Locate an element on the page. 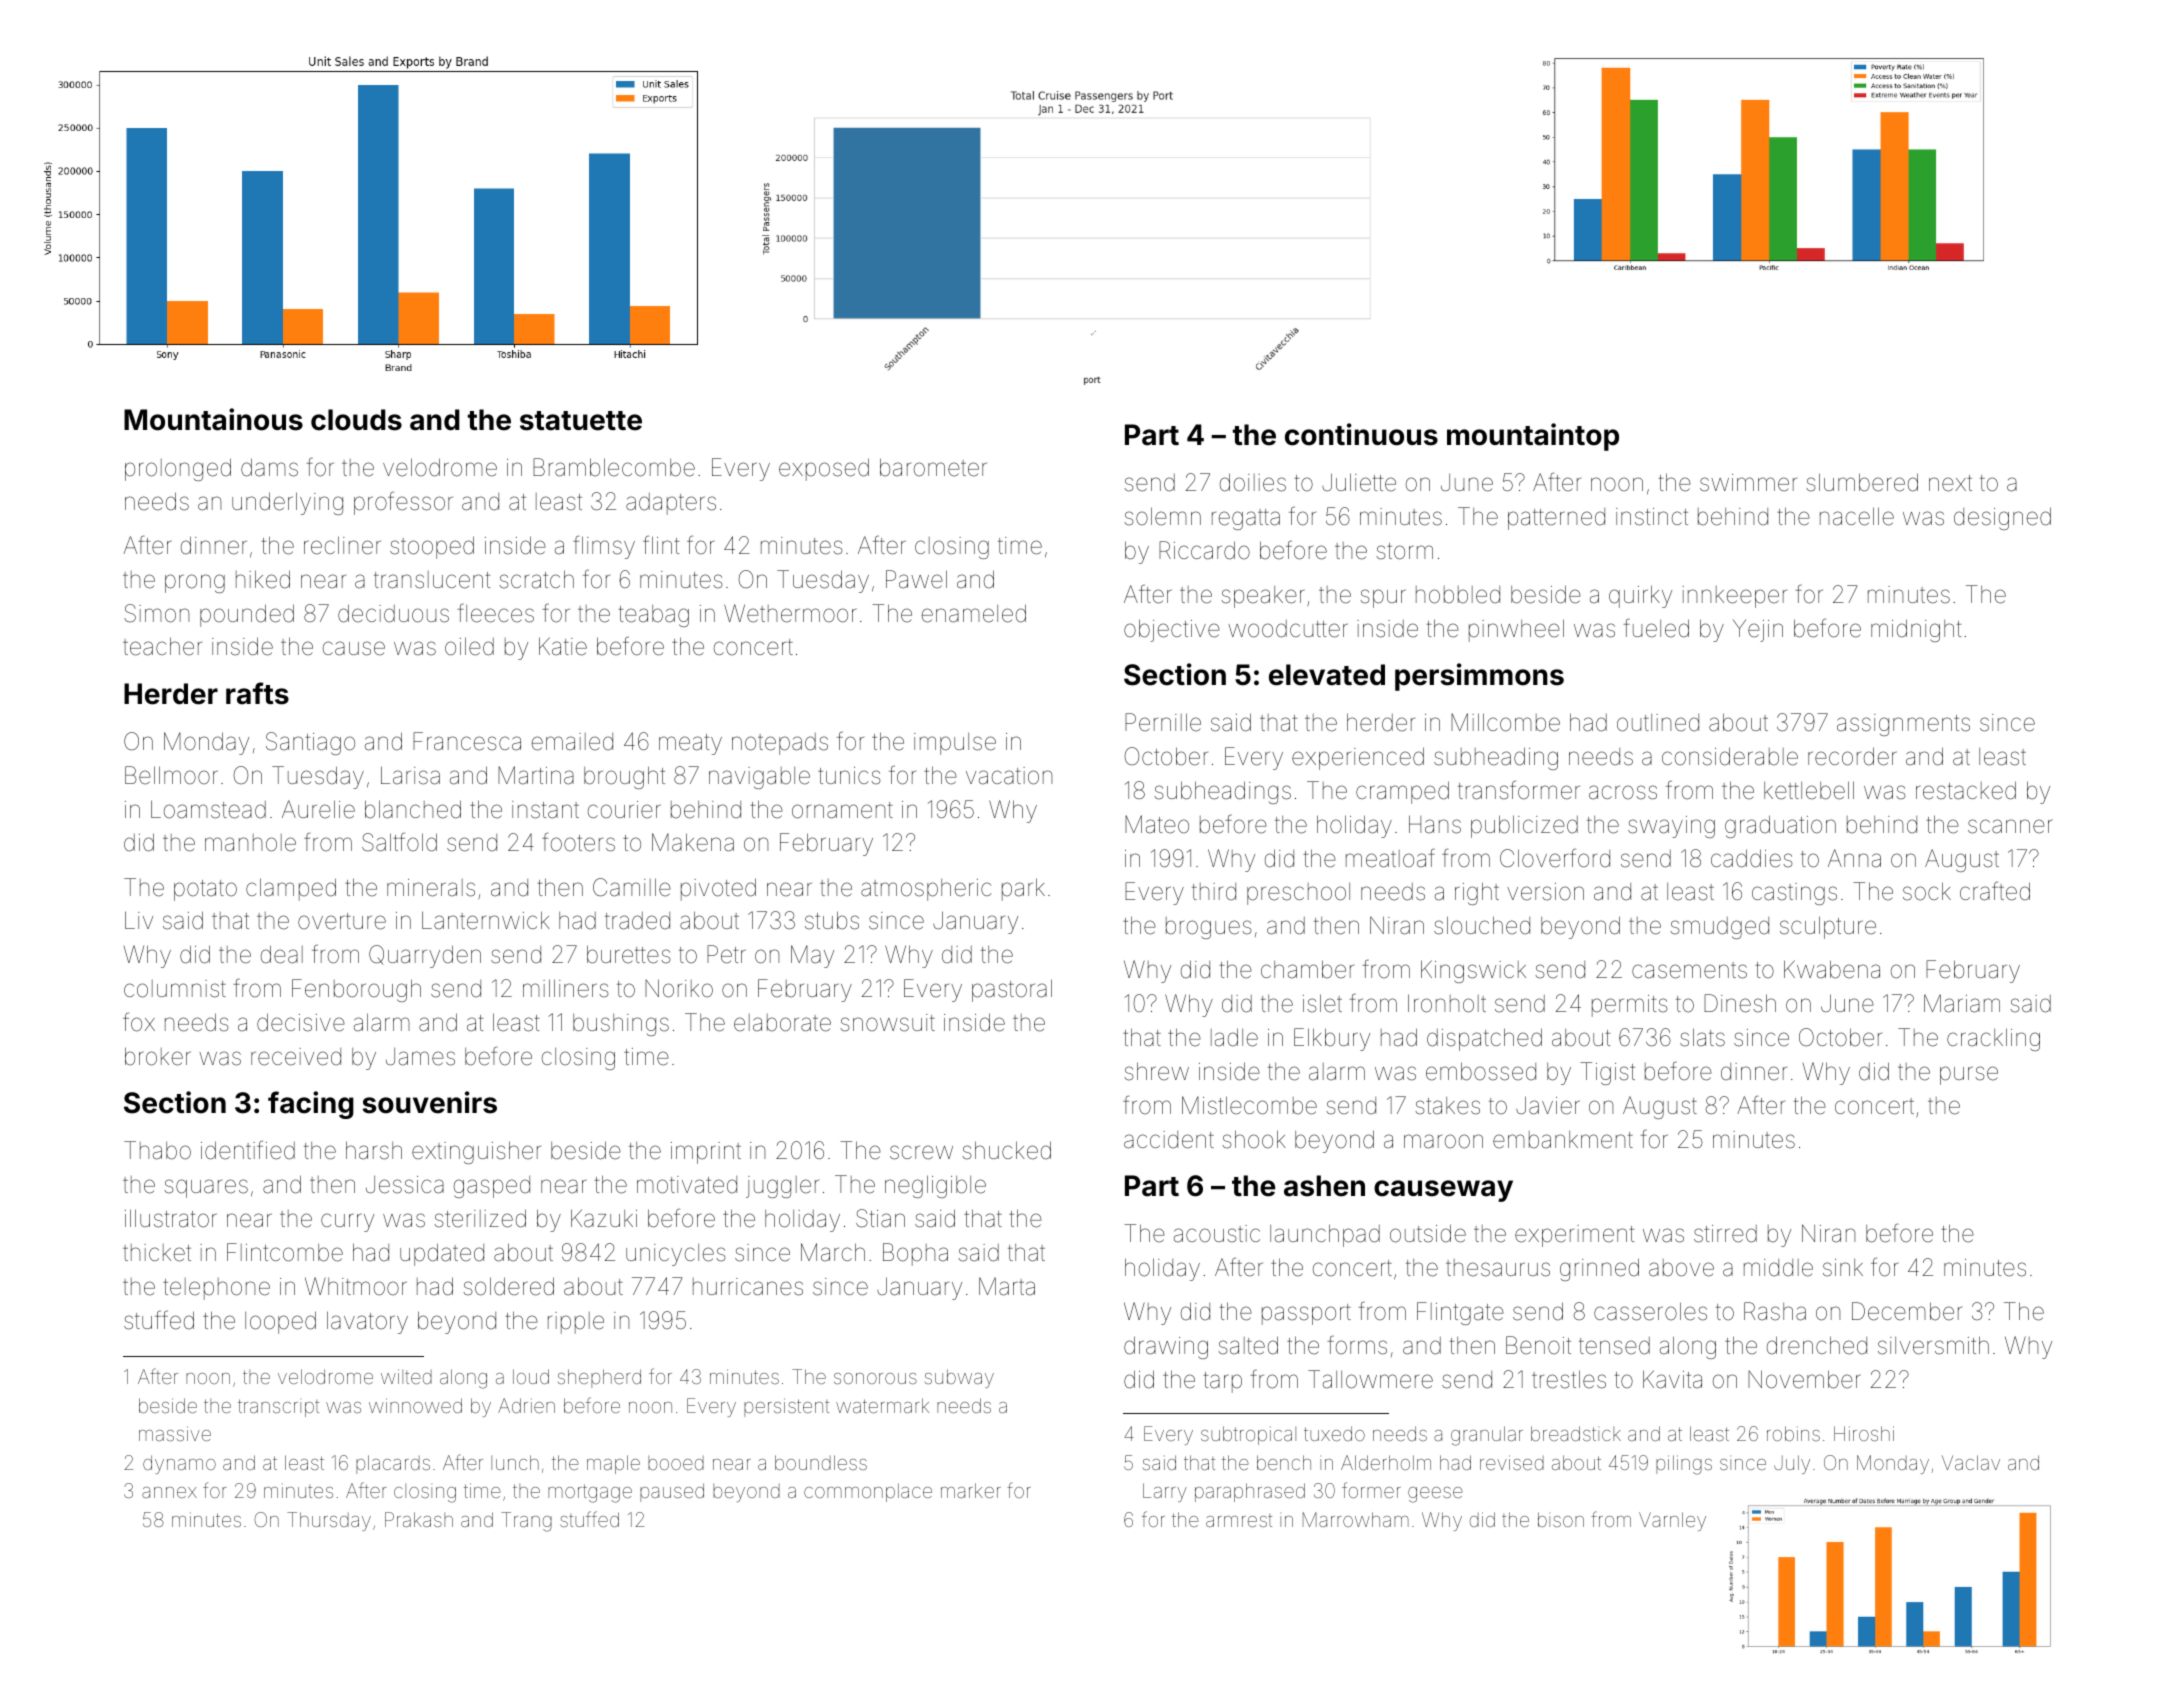  continuous is located at coordinates (1361, 434).
